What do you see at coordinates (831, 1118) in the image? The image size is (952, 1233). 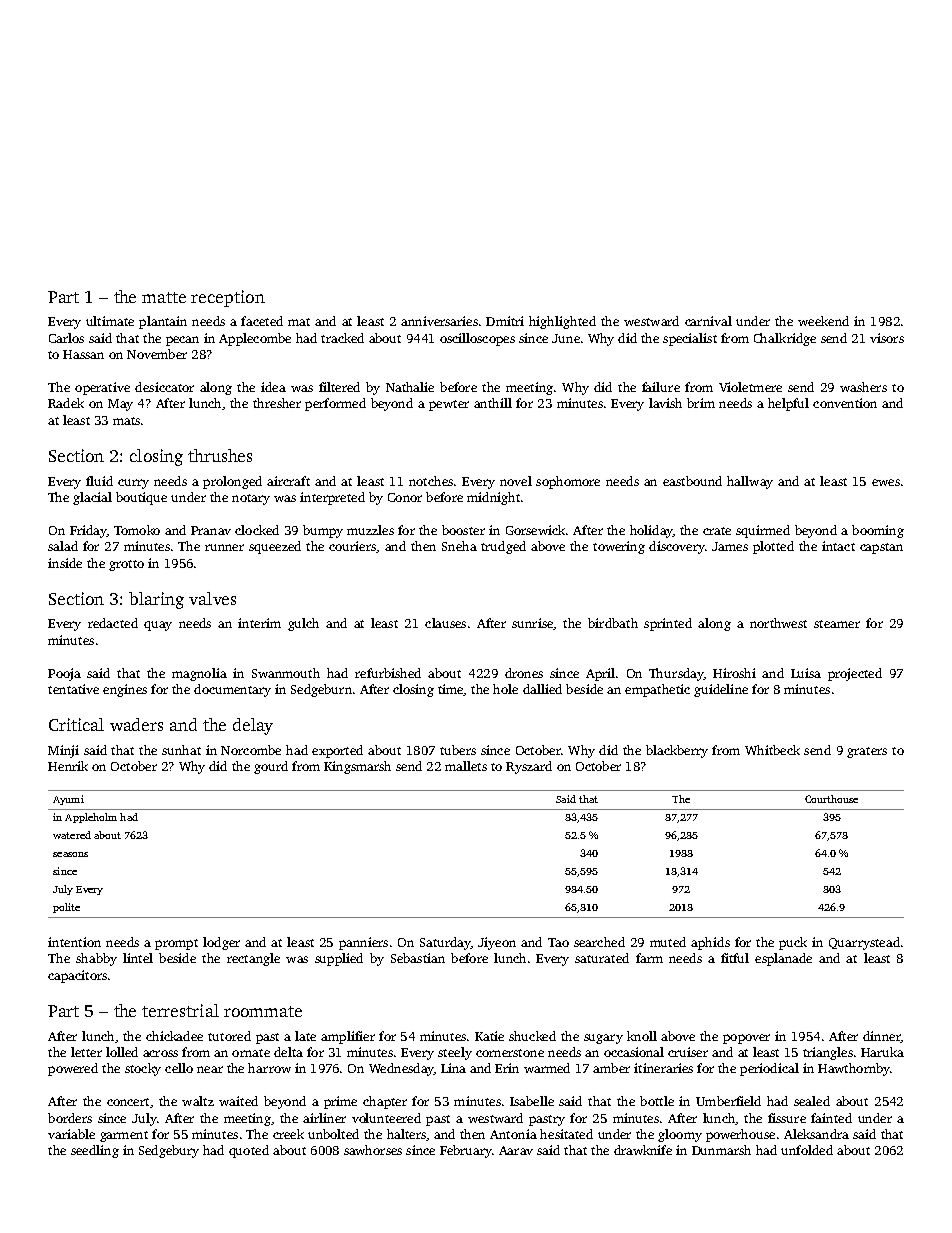 I see `fainted` at bounding box center [831, 1118].
